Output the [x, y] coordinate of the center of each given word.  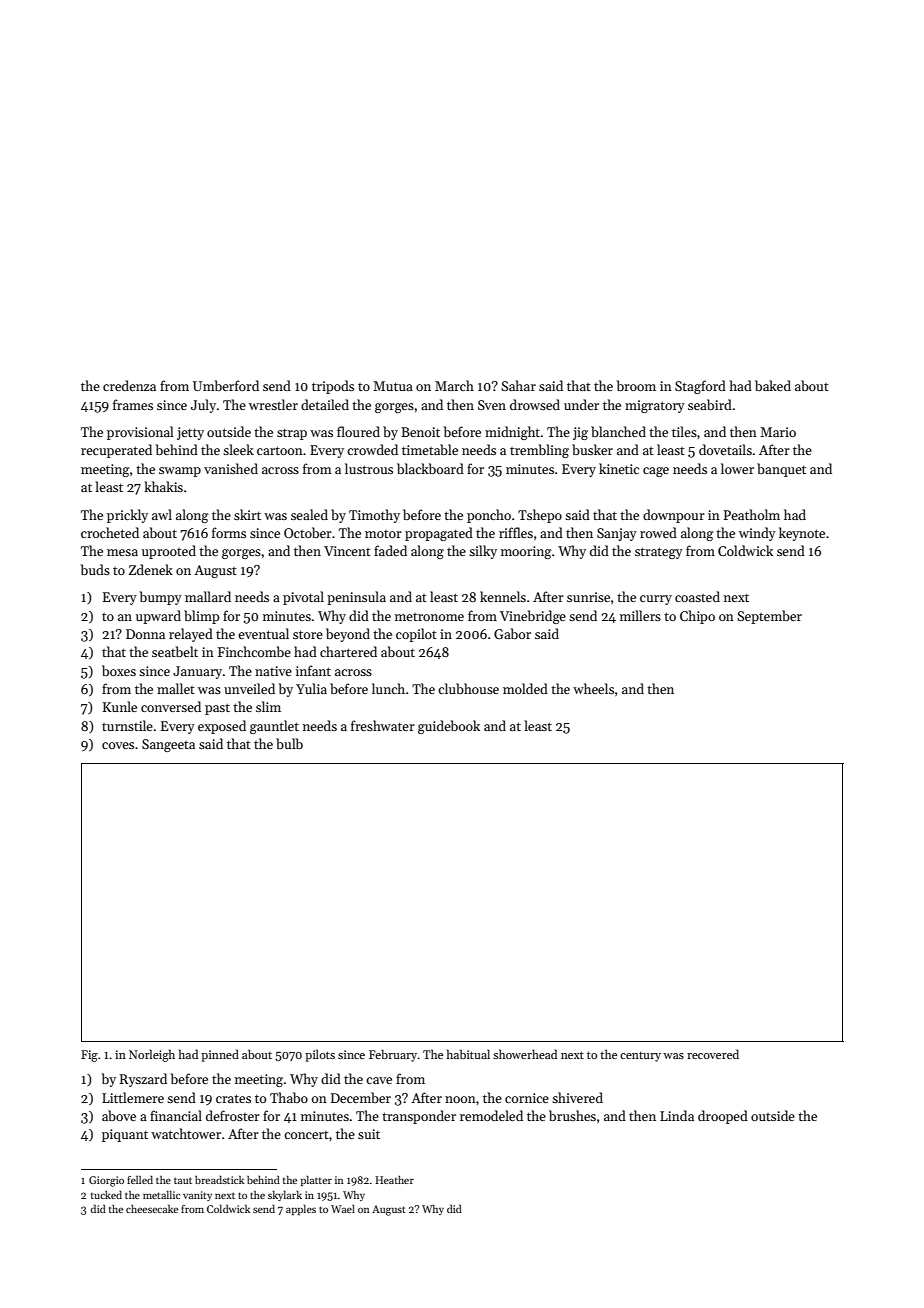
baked [773, 385]
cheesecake [152, 1209]
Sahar [518, 385]
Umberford [226, 385]
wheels [593, 688]
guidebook [449, 727]
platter [316, 1181]
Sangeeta [168, 745]
